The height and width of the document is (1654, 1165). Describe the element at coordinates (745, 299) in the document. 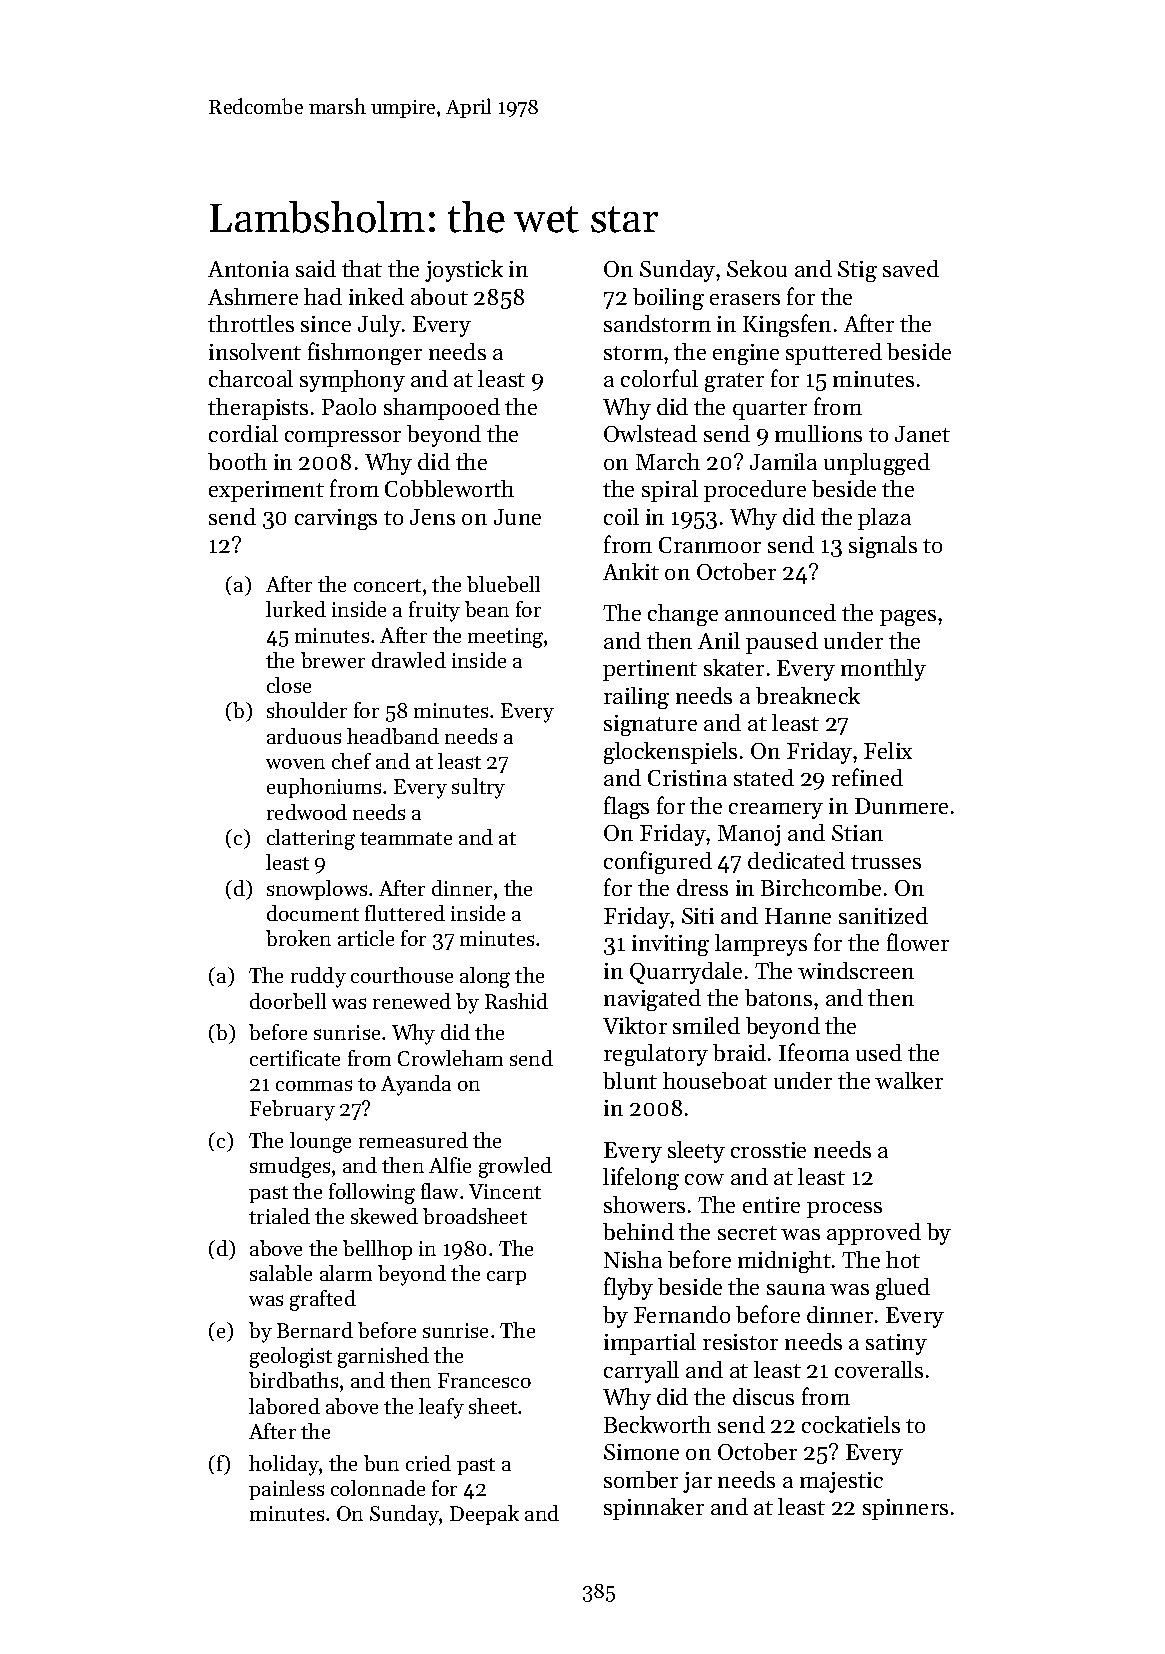

I see `erasers` at that location.
